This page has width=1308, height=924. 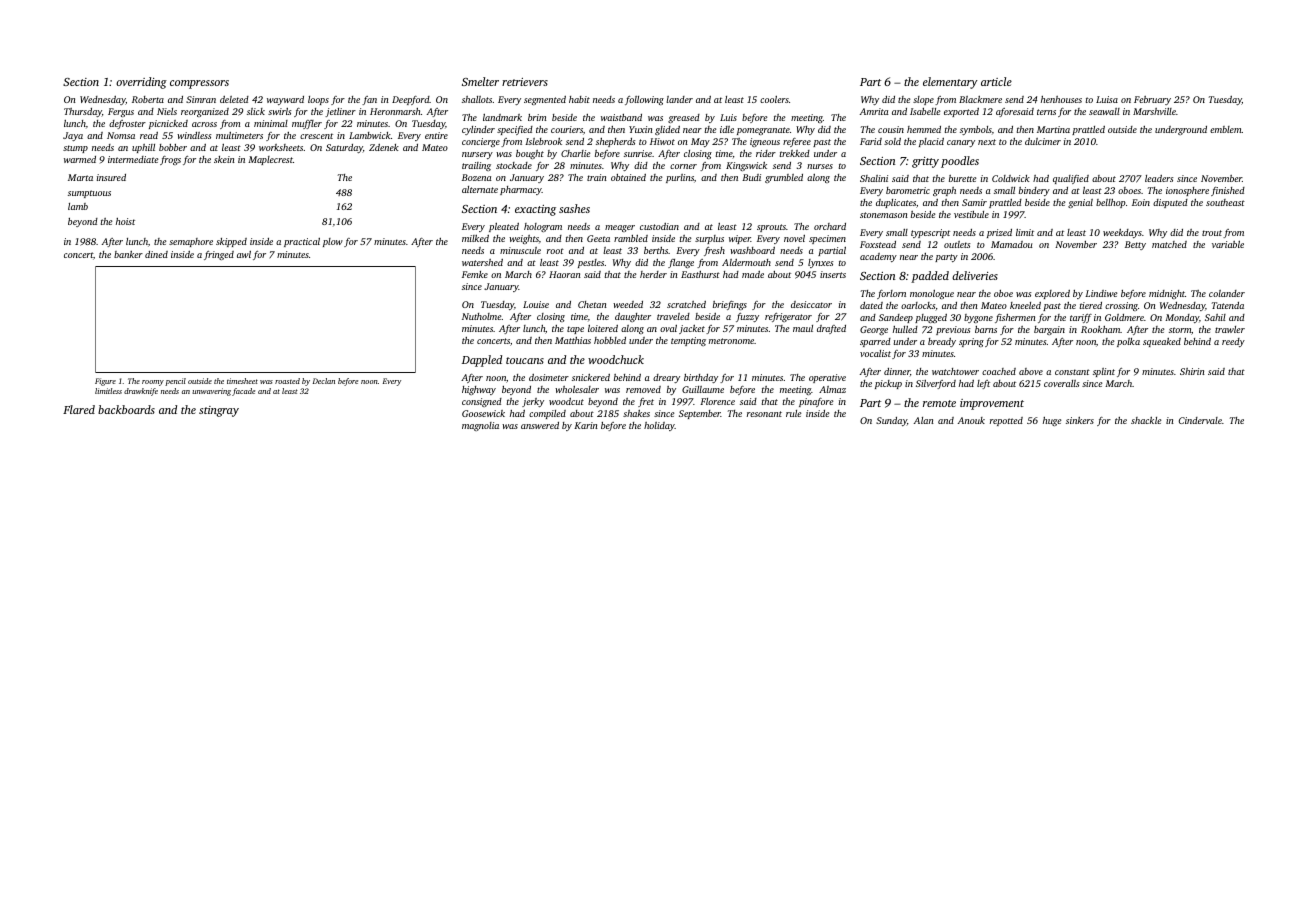 What do you see at coordinates (714, 251) in the page?
I see `fresh` at bounding box center [714, 251].
